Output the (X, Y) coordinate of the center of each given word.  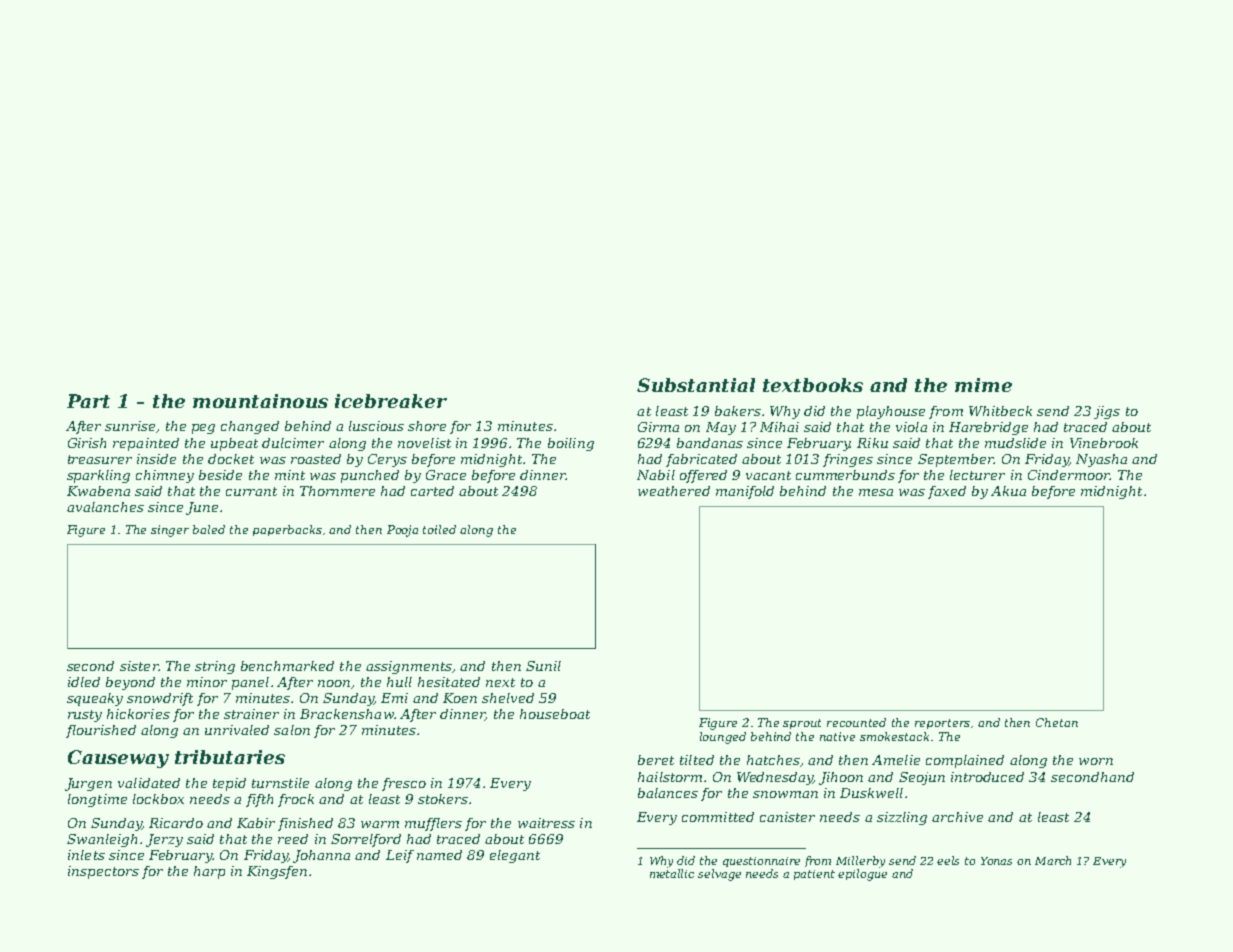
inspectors (103, 872)
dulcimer (293, 443)
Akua (1008, 491)
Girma (658, 427)
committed (718, 817)
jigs (1107, 412)
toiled (439, 529)
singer (170, 531)
